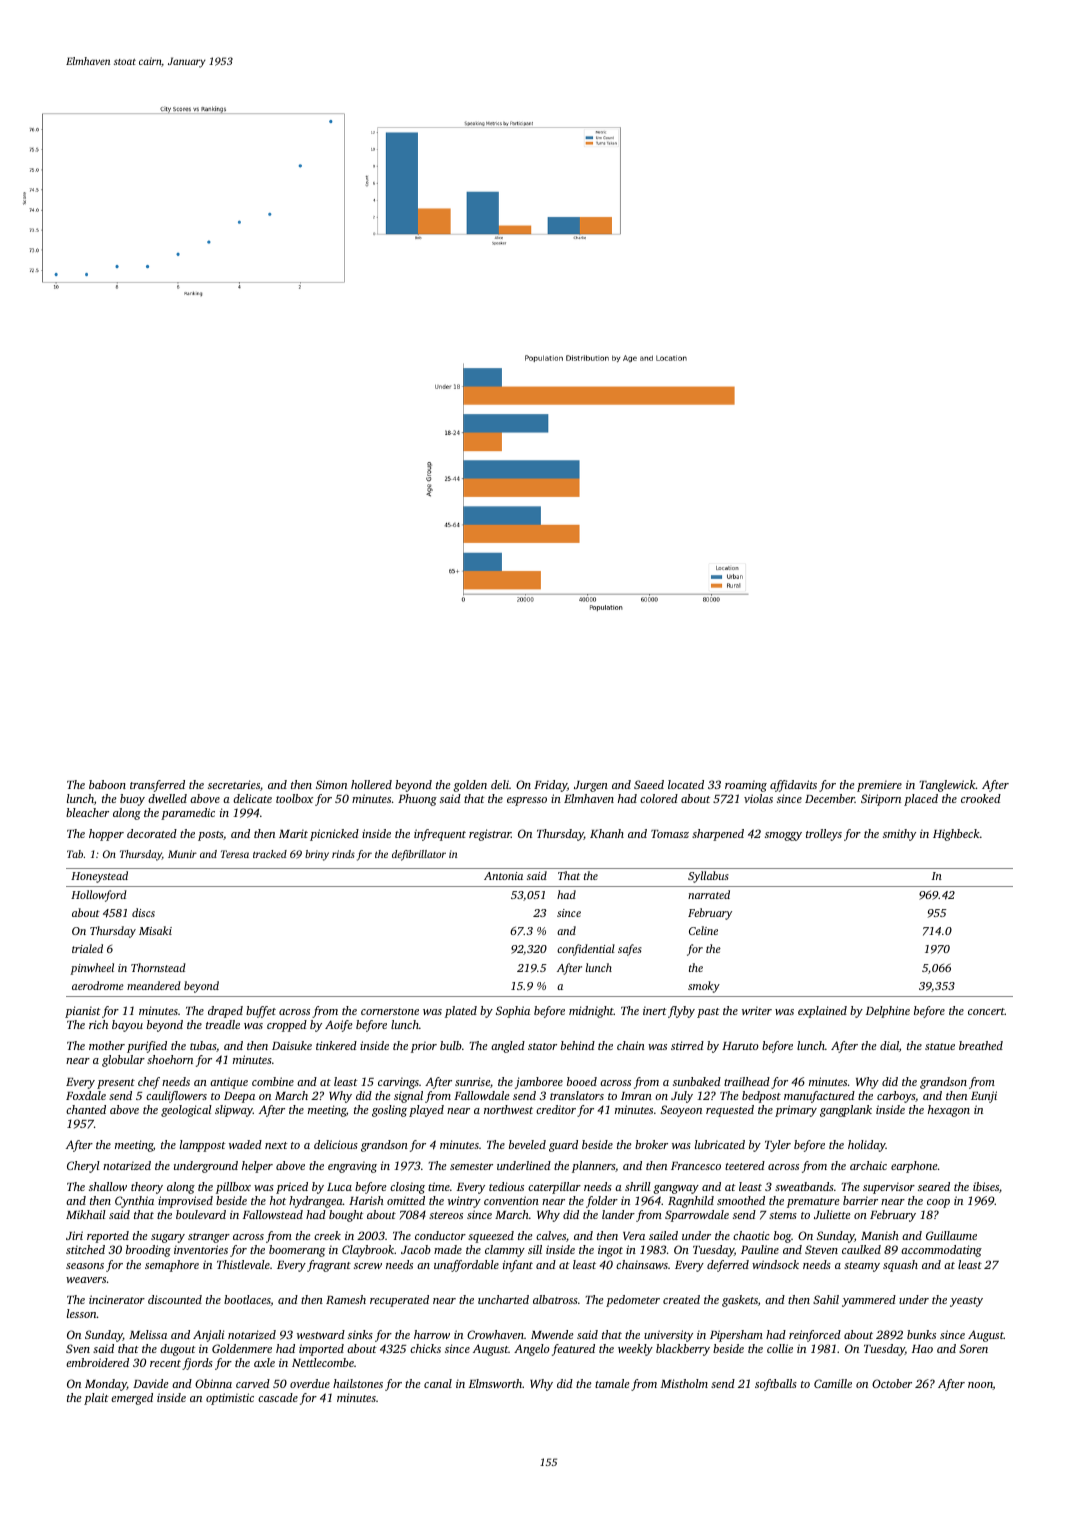 This image has height=1527, width=1079. I want to click on Antonia, so click(503, 876).
